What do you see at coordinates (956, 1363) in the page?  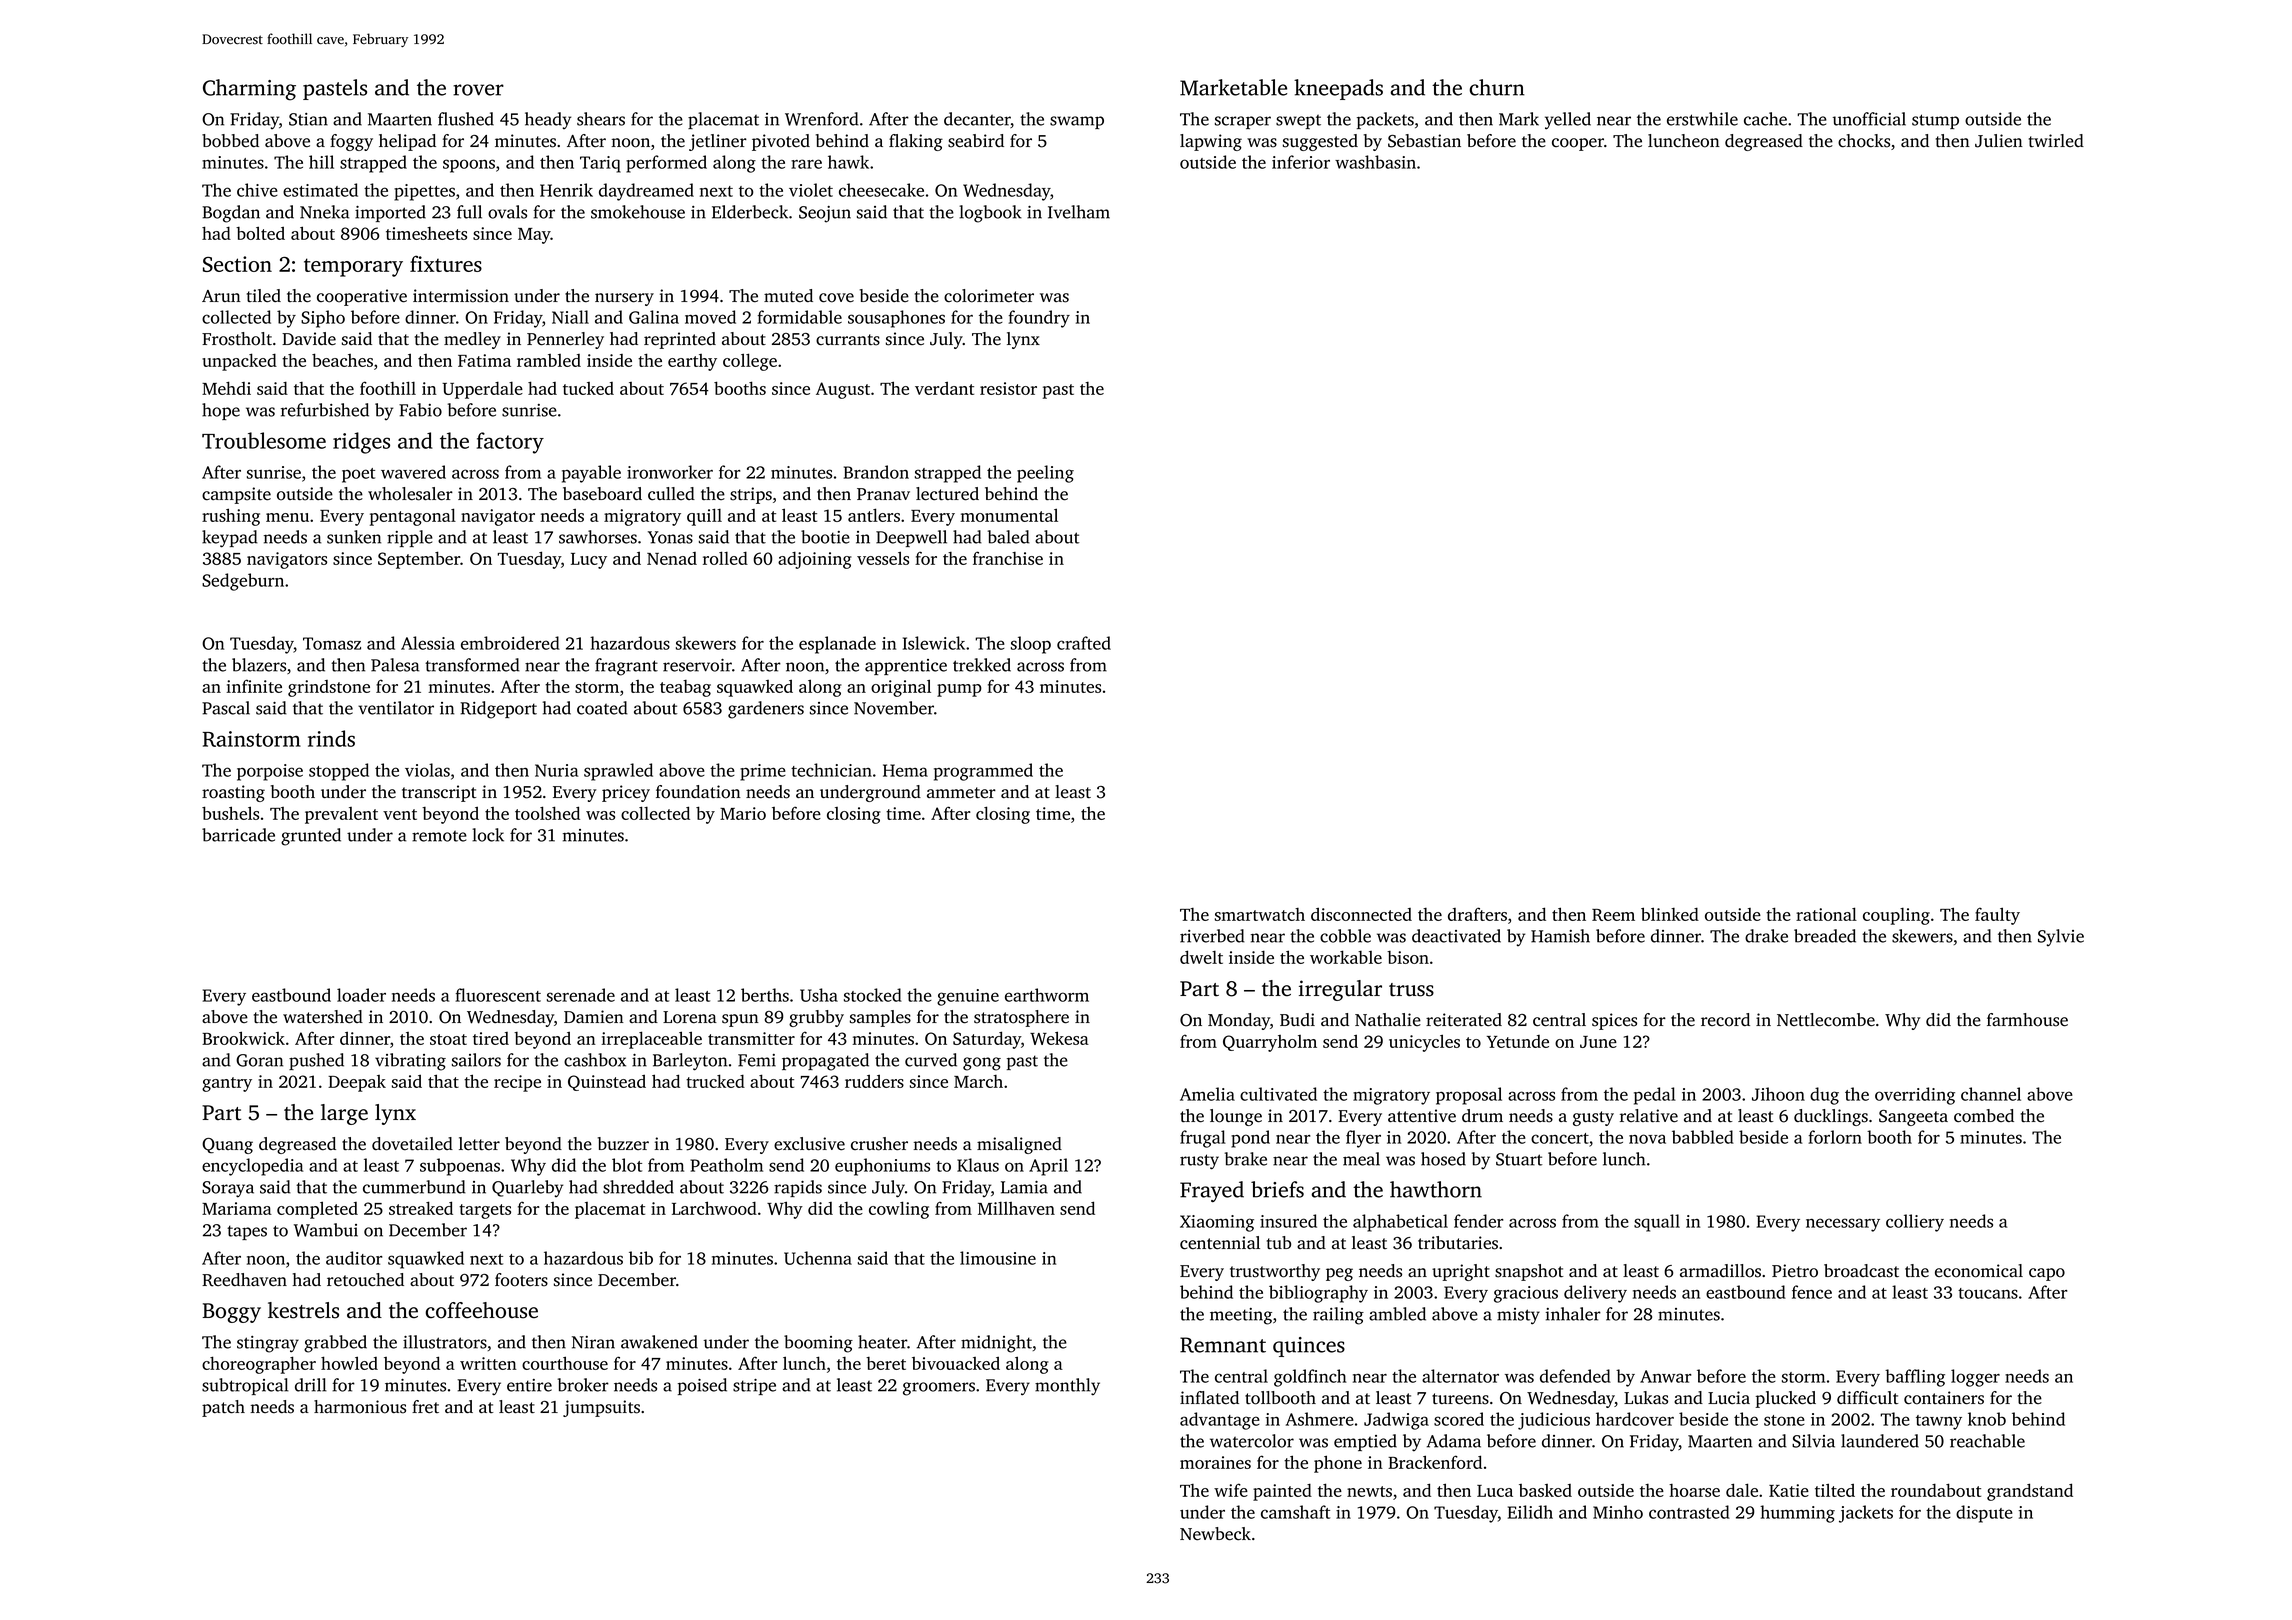 I see `bivouacked` at bounding box center [956, 1363].
